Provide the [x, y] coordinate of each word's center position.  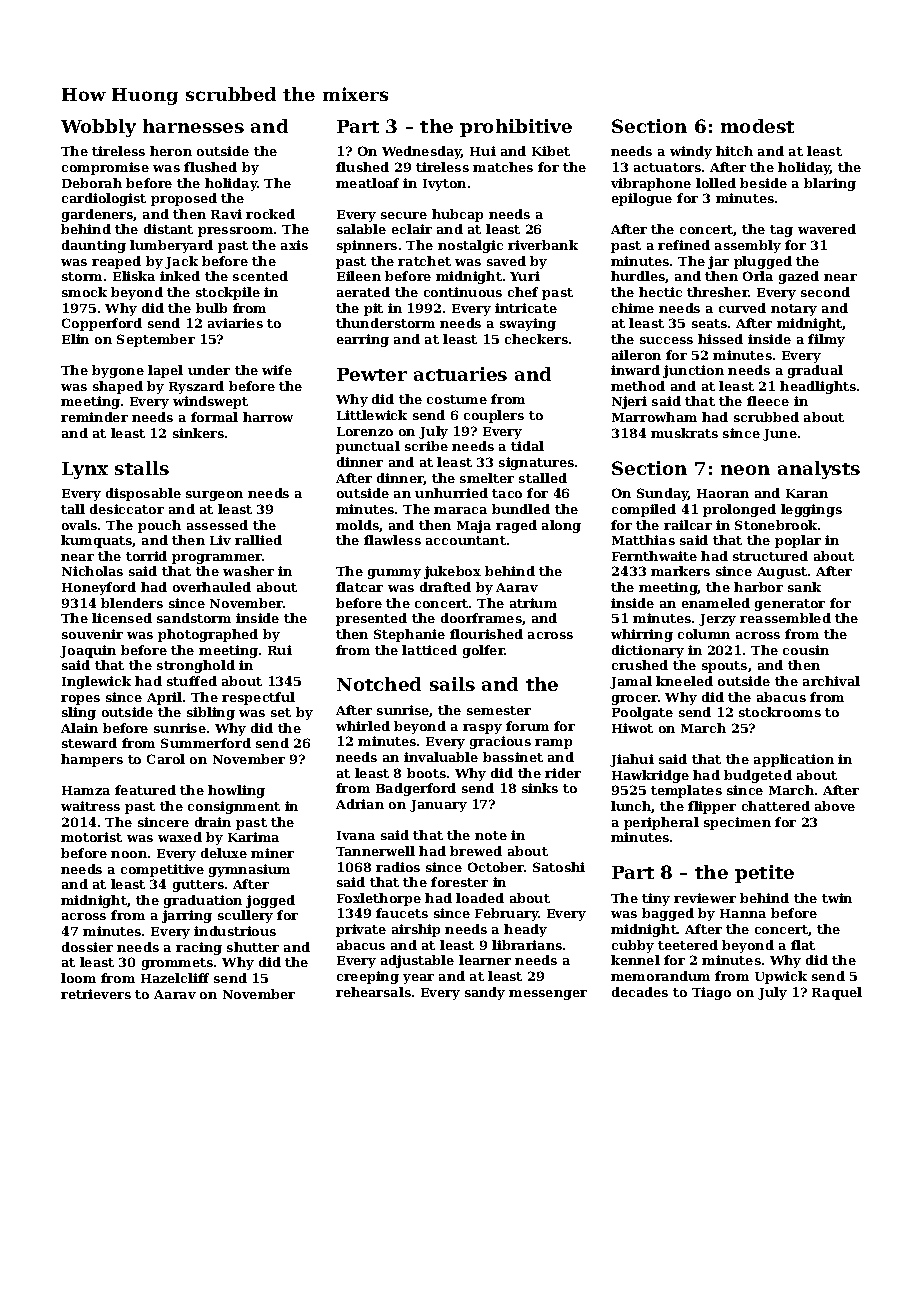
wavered [827, 229]
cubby [633, 946]
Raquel [837, 993]
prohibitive [516, 128]
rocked [270, 214]
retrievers [96, 994]
